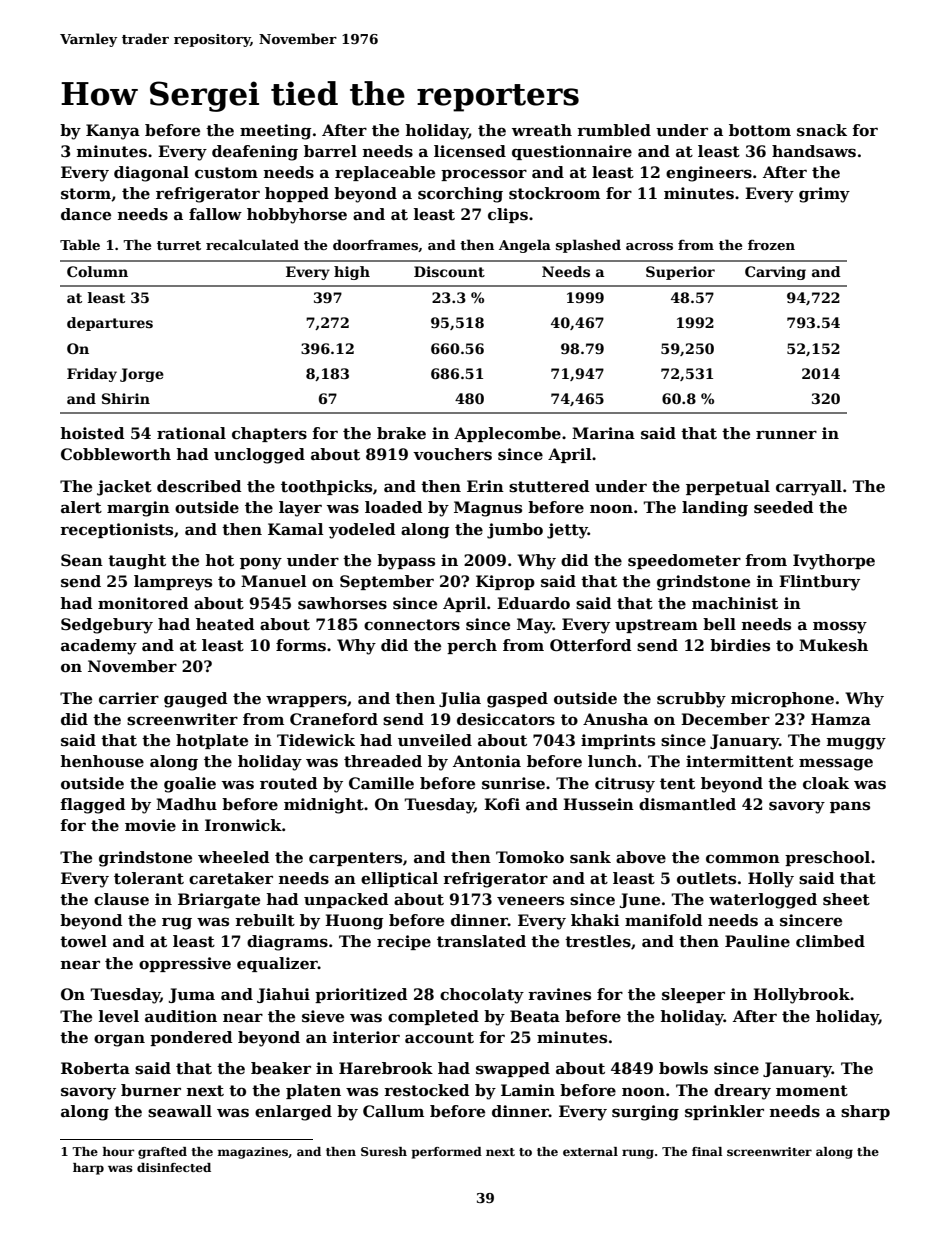  What do you see at coordinates (118, 1151) in the screenshot?
I see `hour` at bounding box center [118, 1151].
